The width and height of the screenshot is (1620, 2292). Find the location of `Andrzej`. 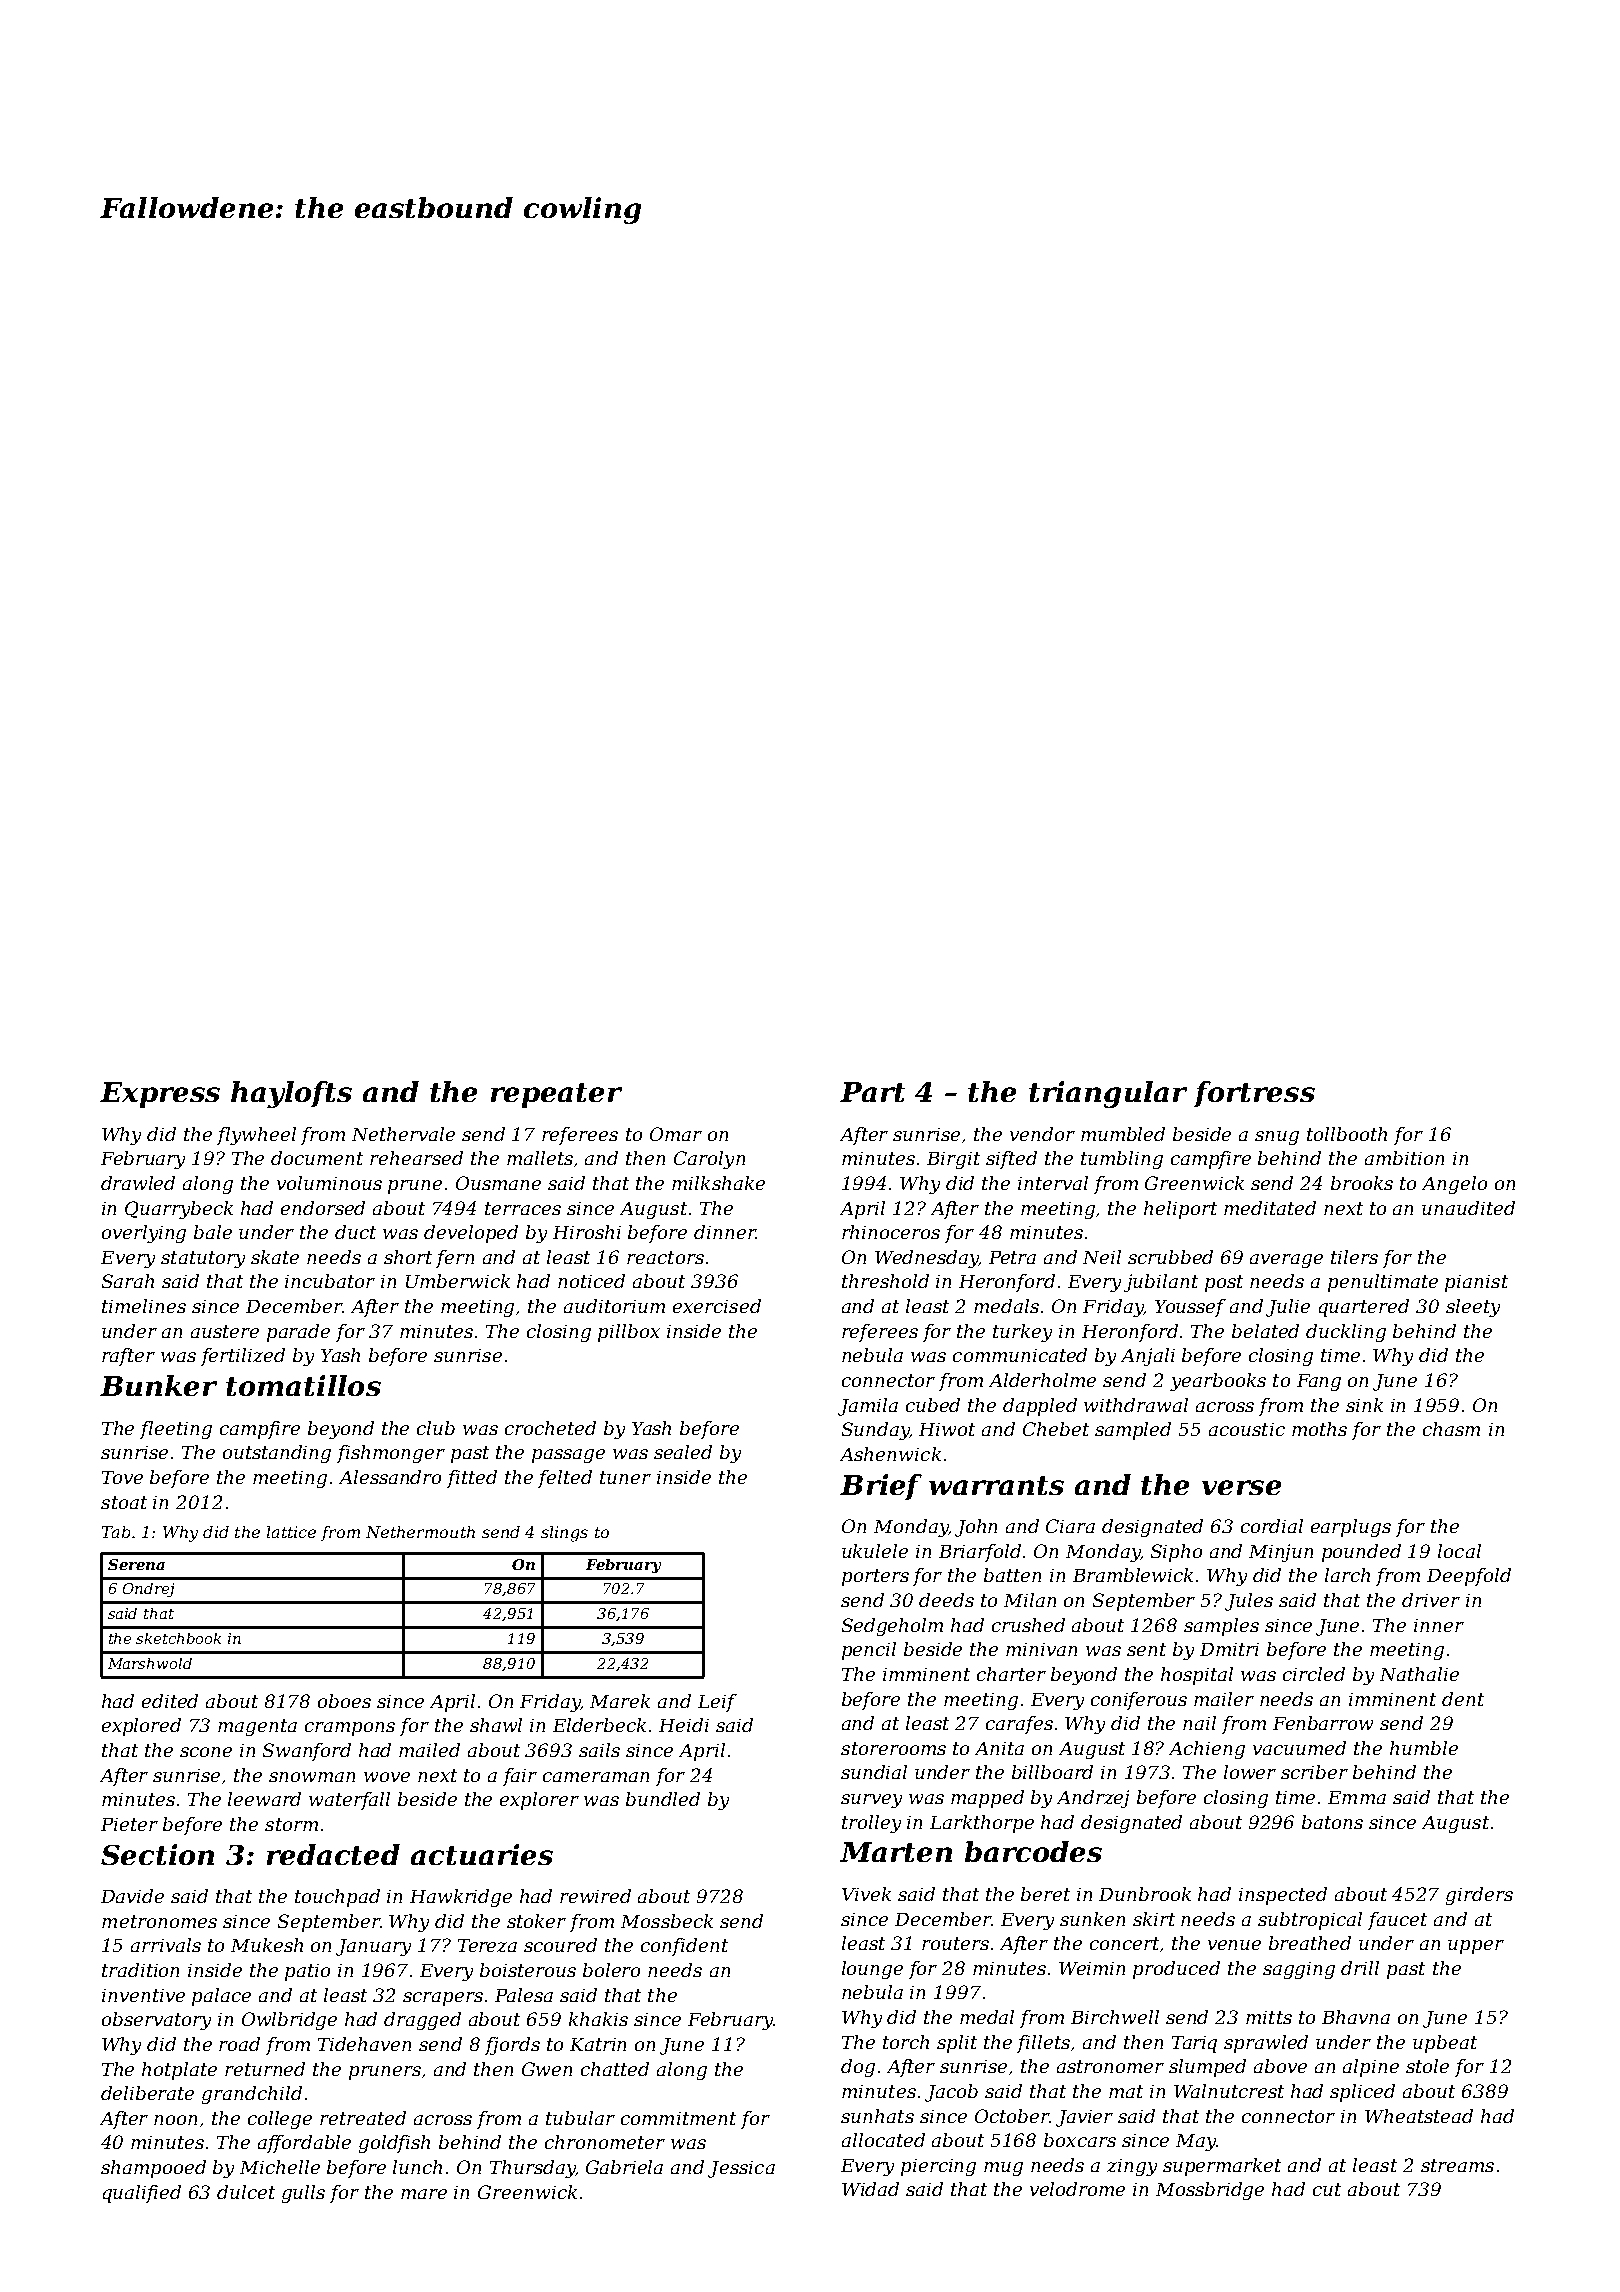

Andrzej is located at coordinates (1093, 1799).
